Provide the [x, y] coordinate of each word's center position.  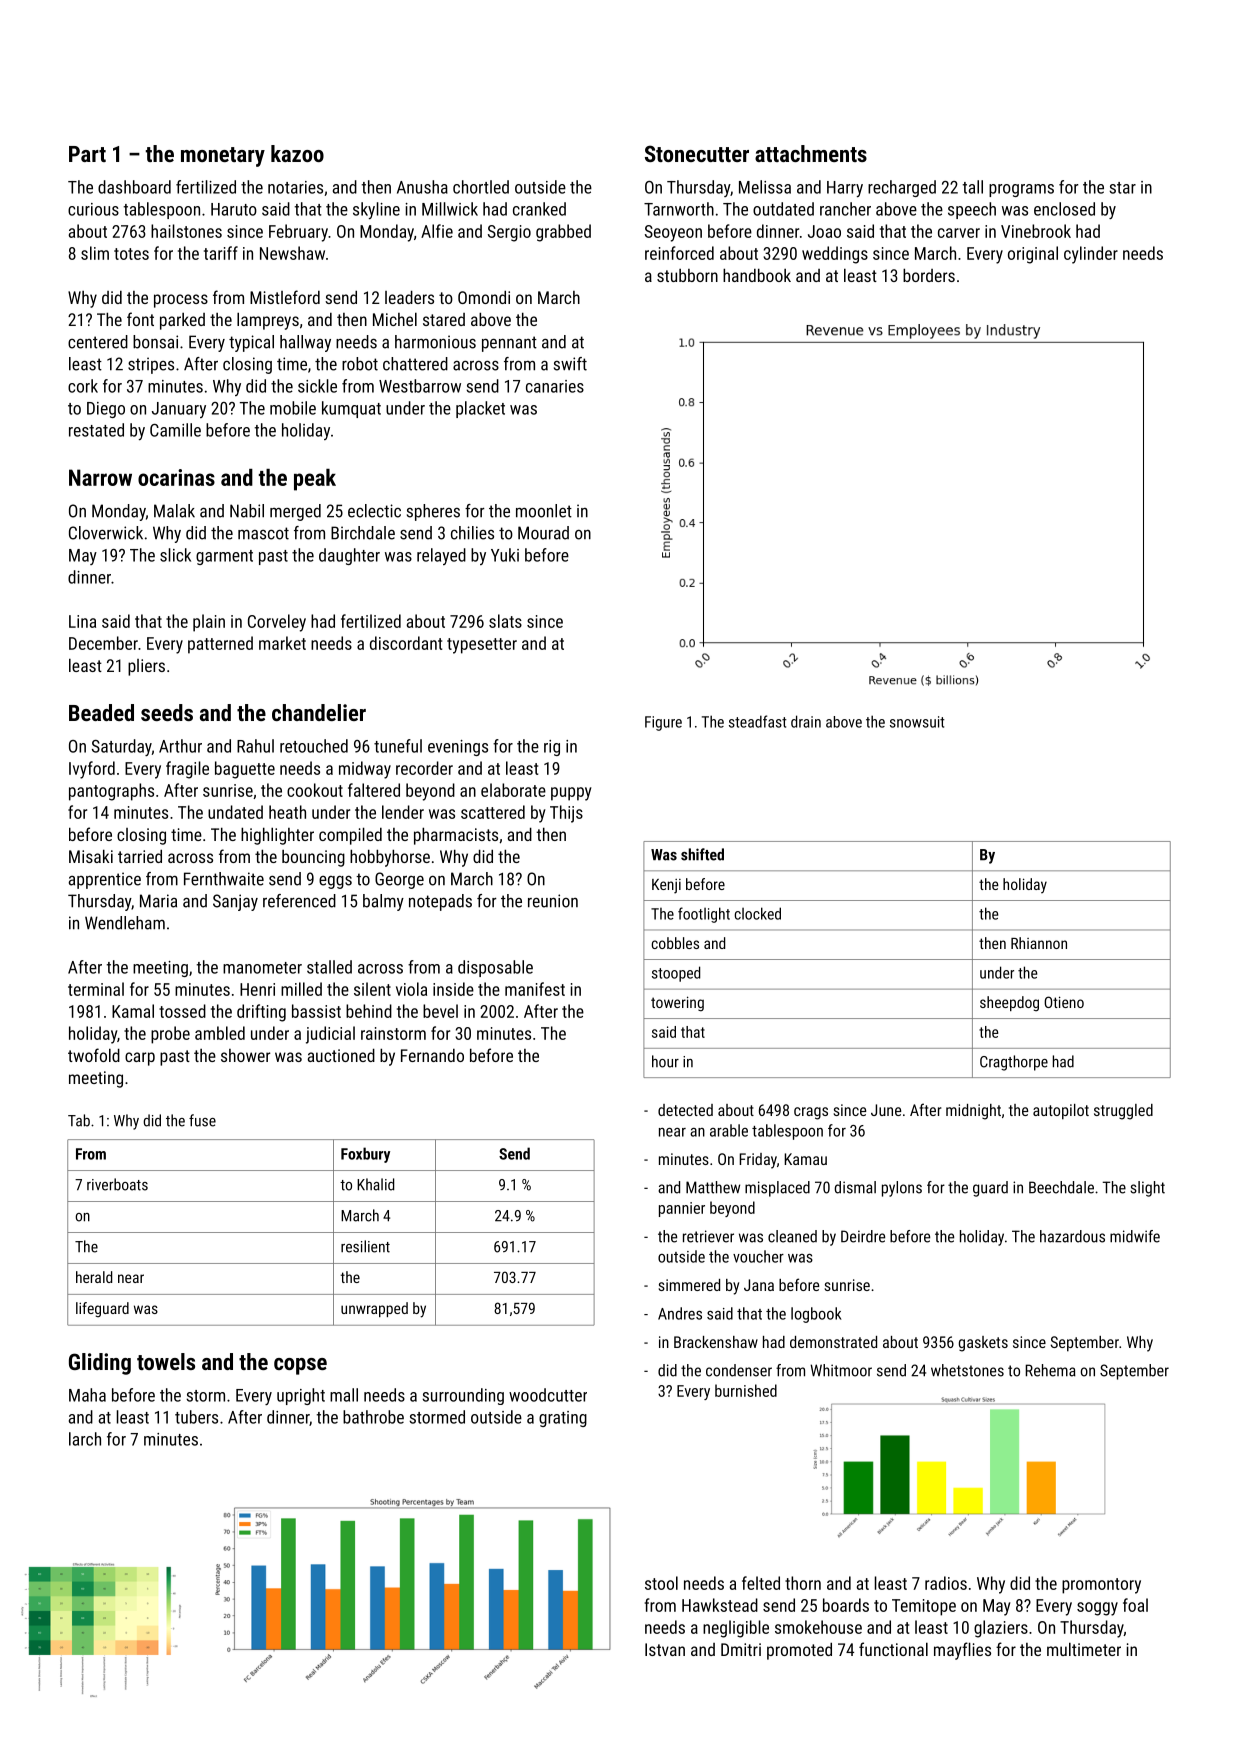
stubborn [687, 275]
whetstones [967, 1370]
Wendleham [125, 923]
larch [85, 1439]
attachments [811, 153]
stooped [676, 974]
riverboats [117, 1184]
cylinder [1091, 255]
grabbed [563, 233]
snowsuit [917, 722]
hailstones [186, 231]
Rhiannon [1039, 943]
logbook [816, 1315]
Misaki [91, 856]
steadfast [758, 721]
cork [83, 386]
